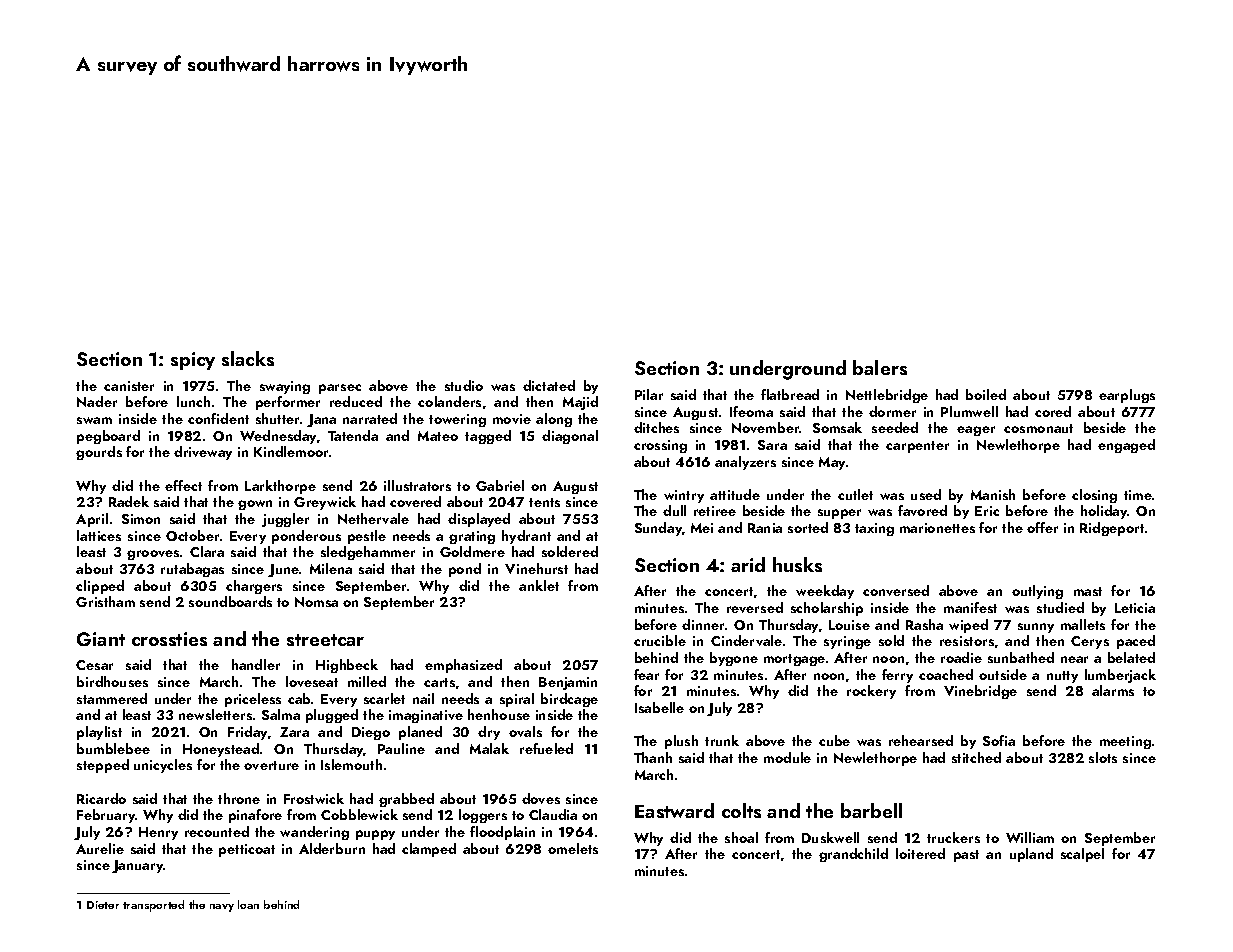 Image resolution: width=1233 pixels, height=952 pixels. Describe the element at coordinates (1113, 690) in the image. I see `alarms` at that location.
